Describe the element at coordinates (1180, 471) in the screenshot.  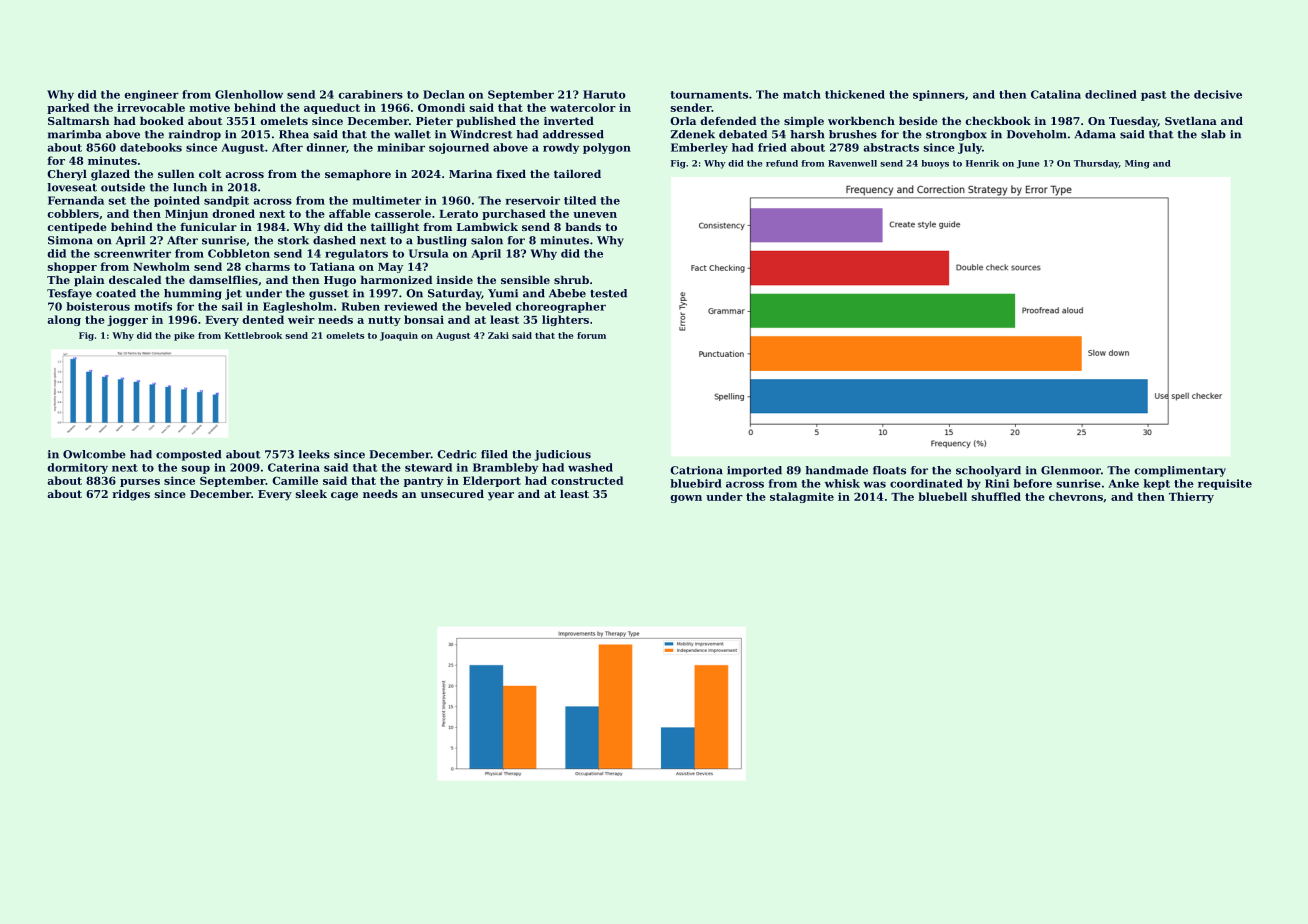
I see `complimentary` at that location.
